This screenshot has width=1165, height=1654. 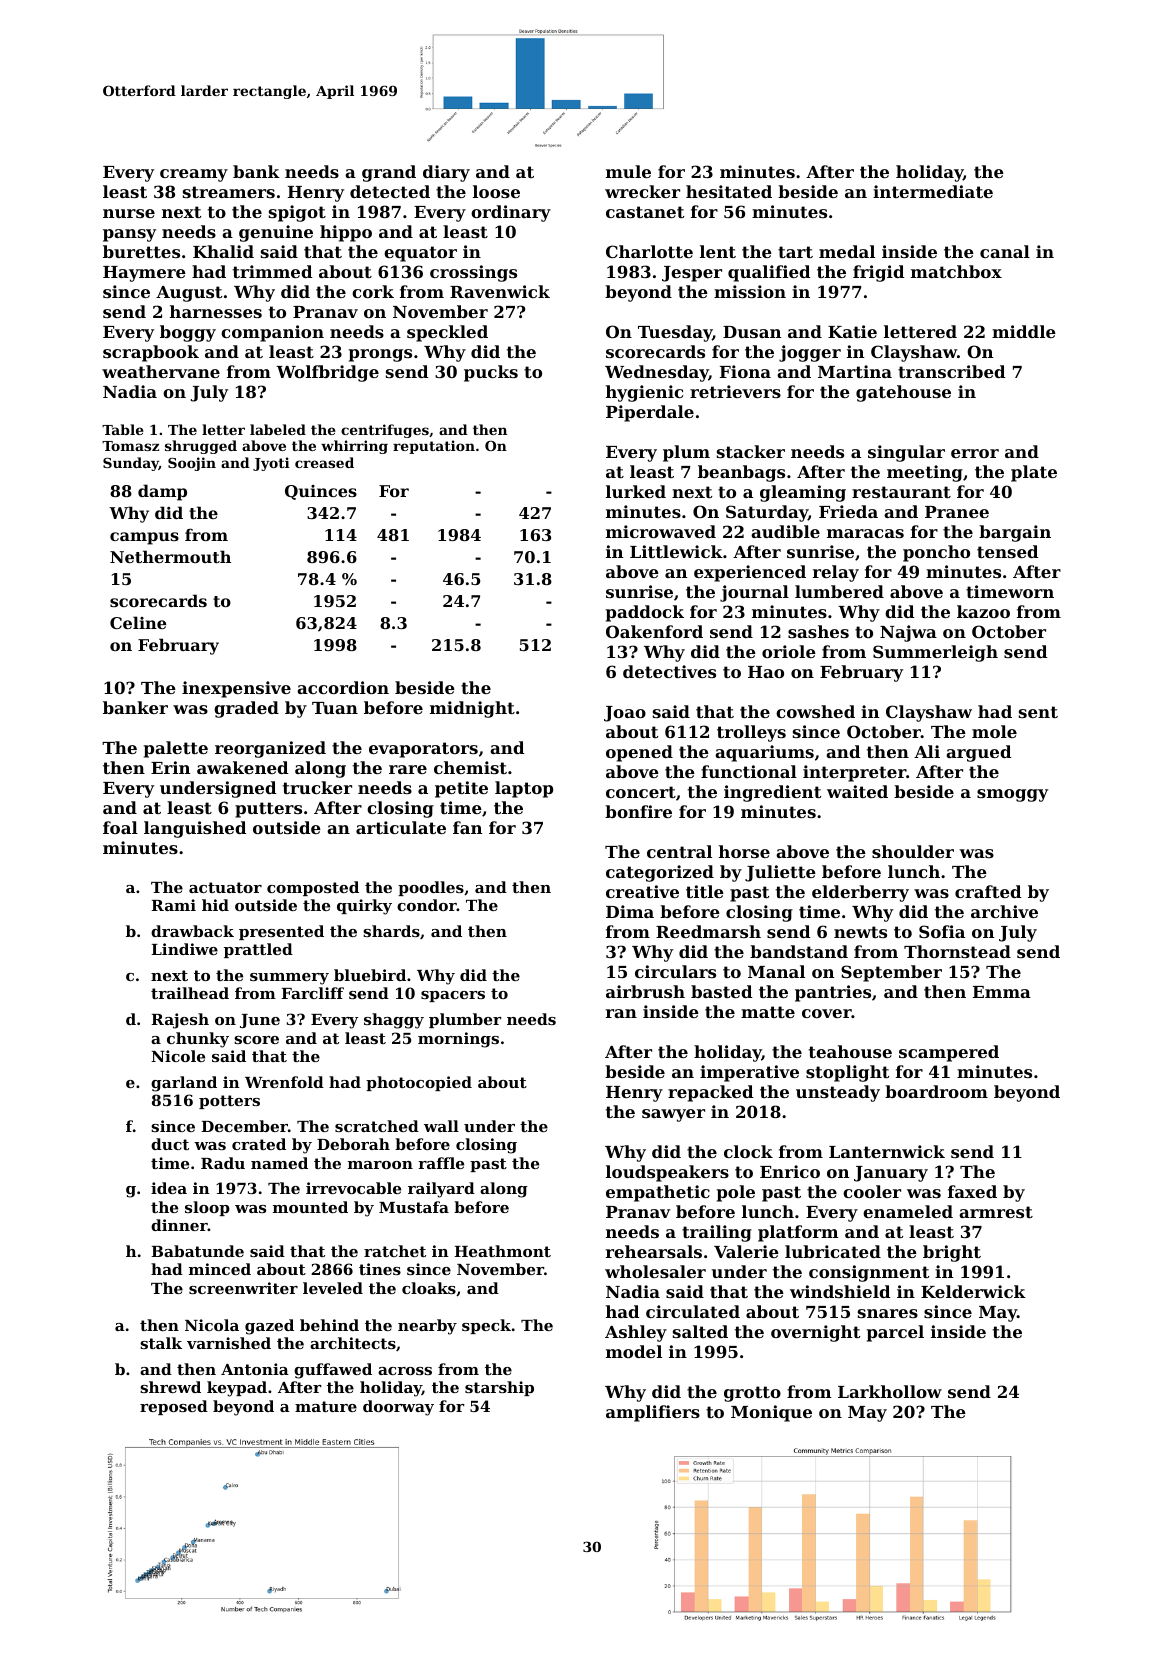 I want to click on composted, so click(x=313, y=888).
